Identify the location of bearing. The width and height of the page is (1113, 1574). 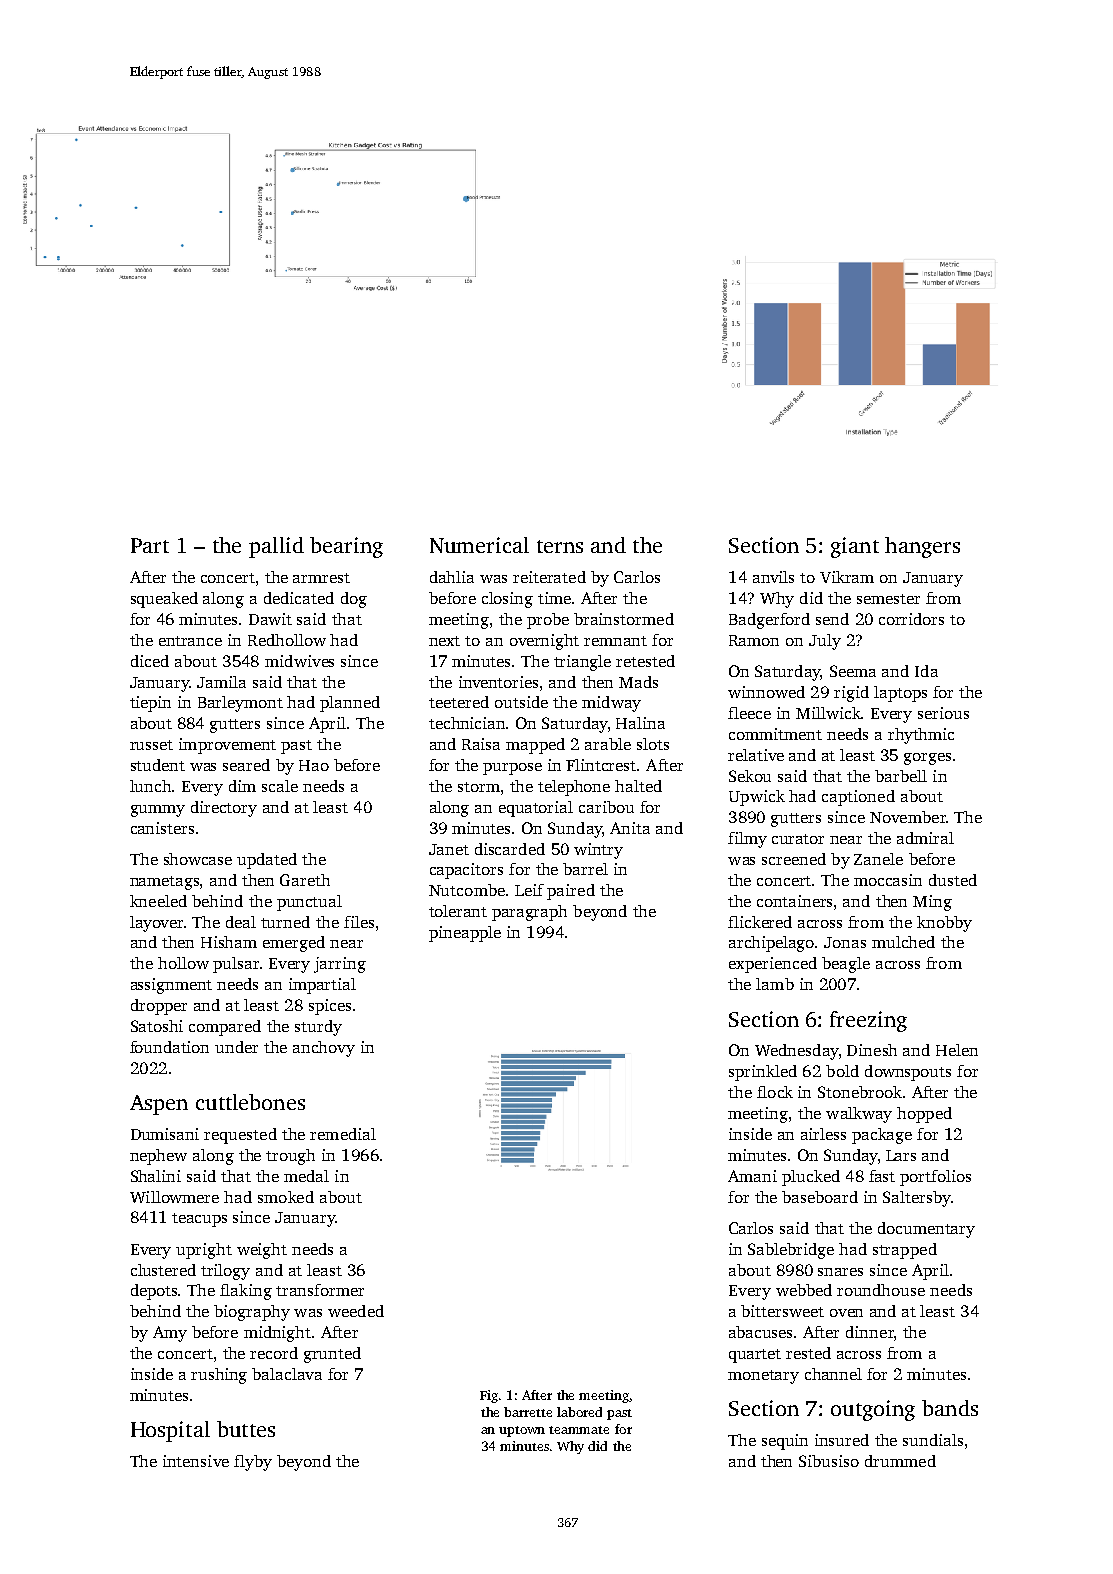
(346, 547).
